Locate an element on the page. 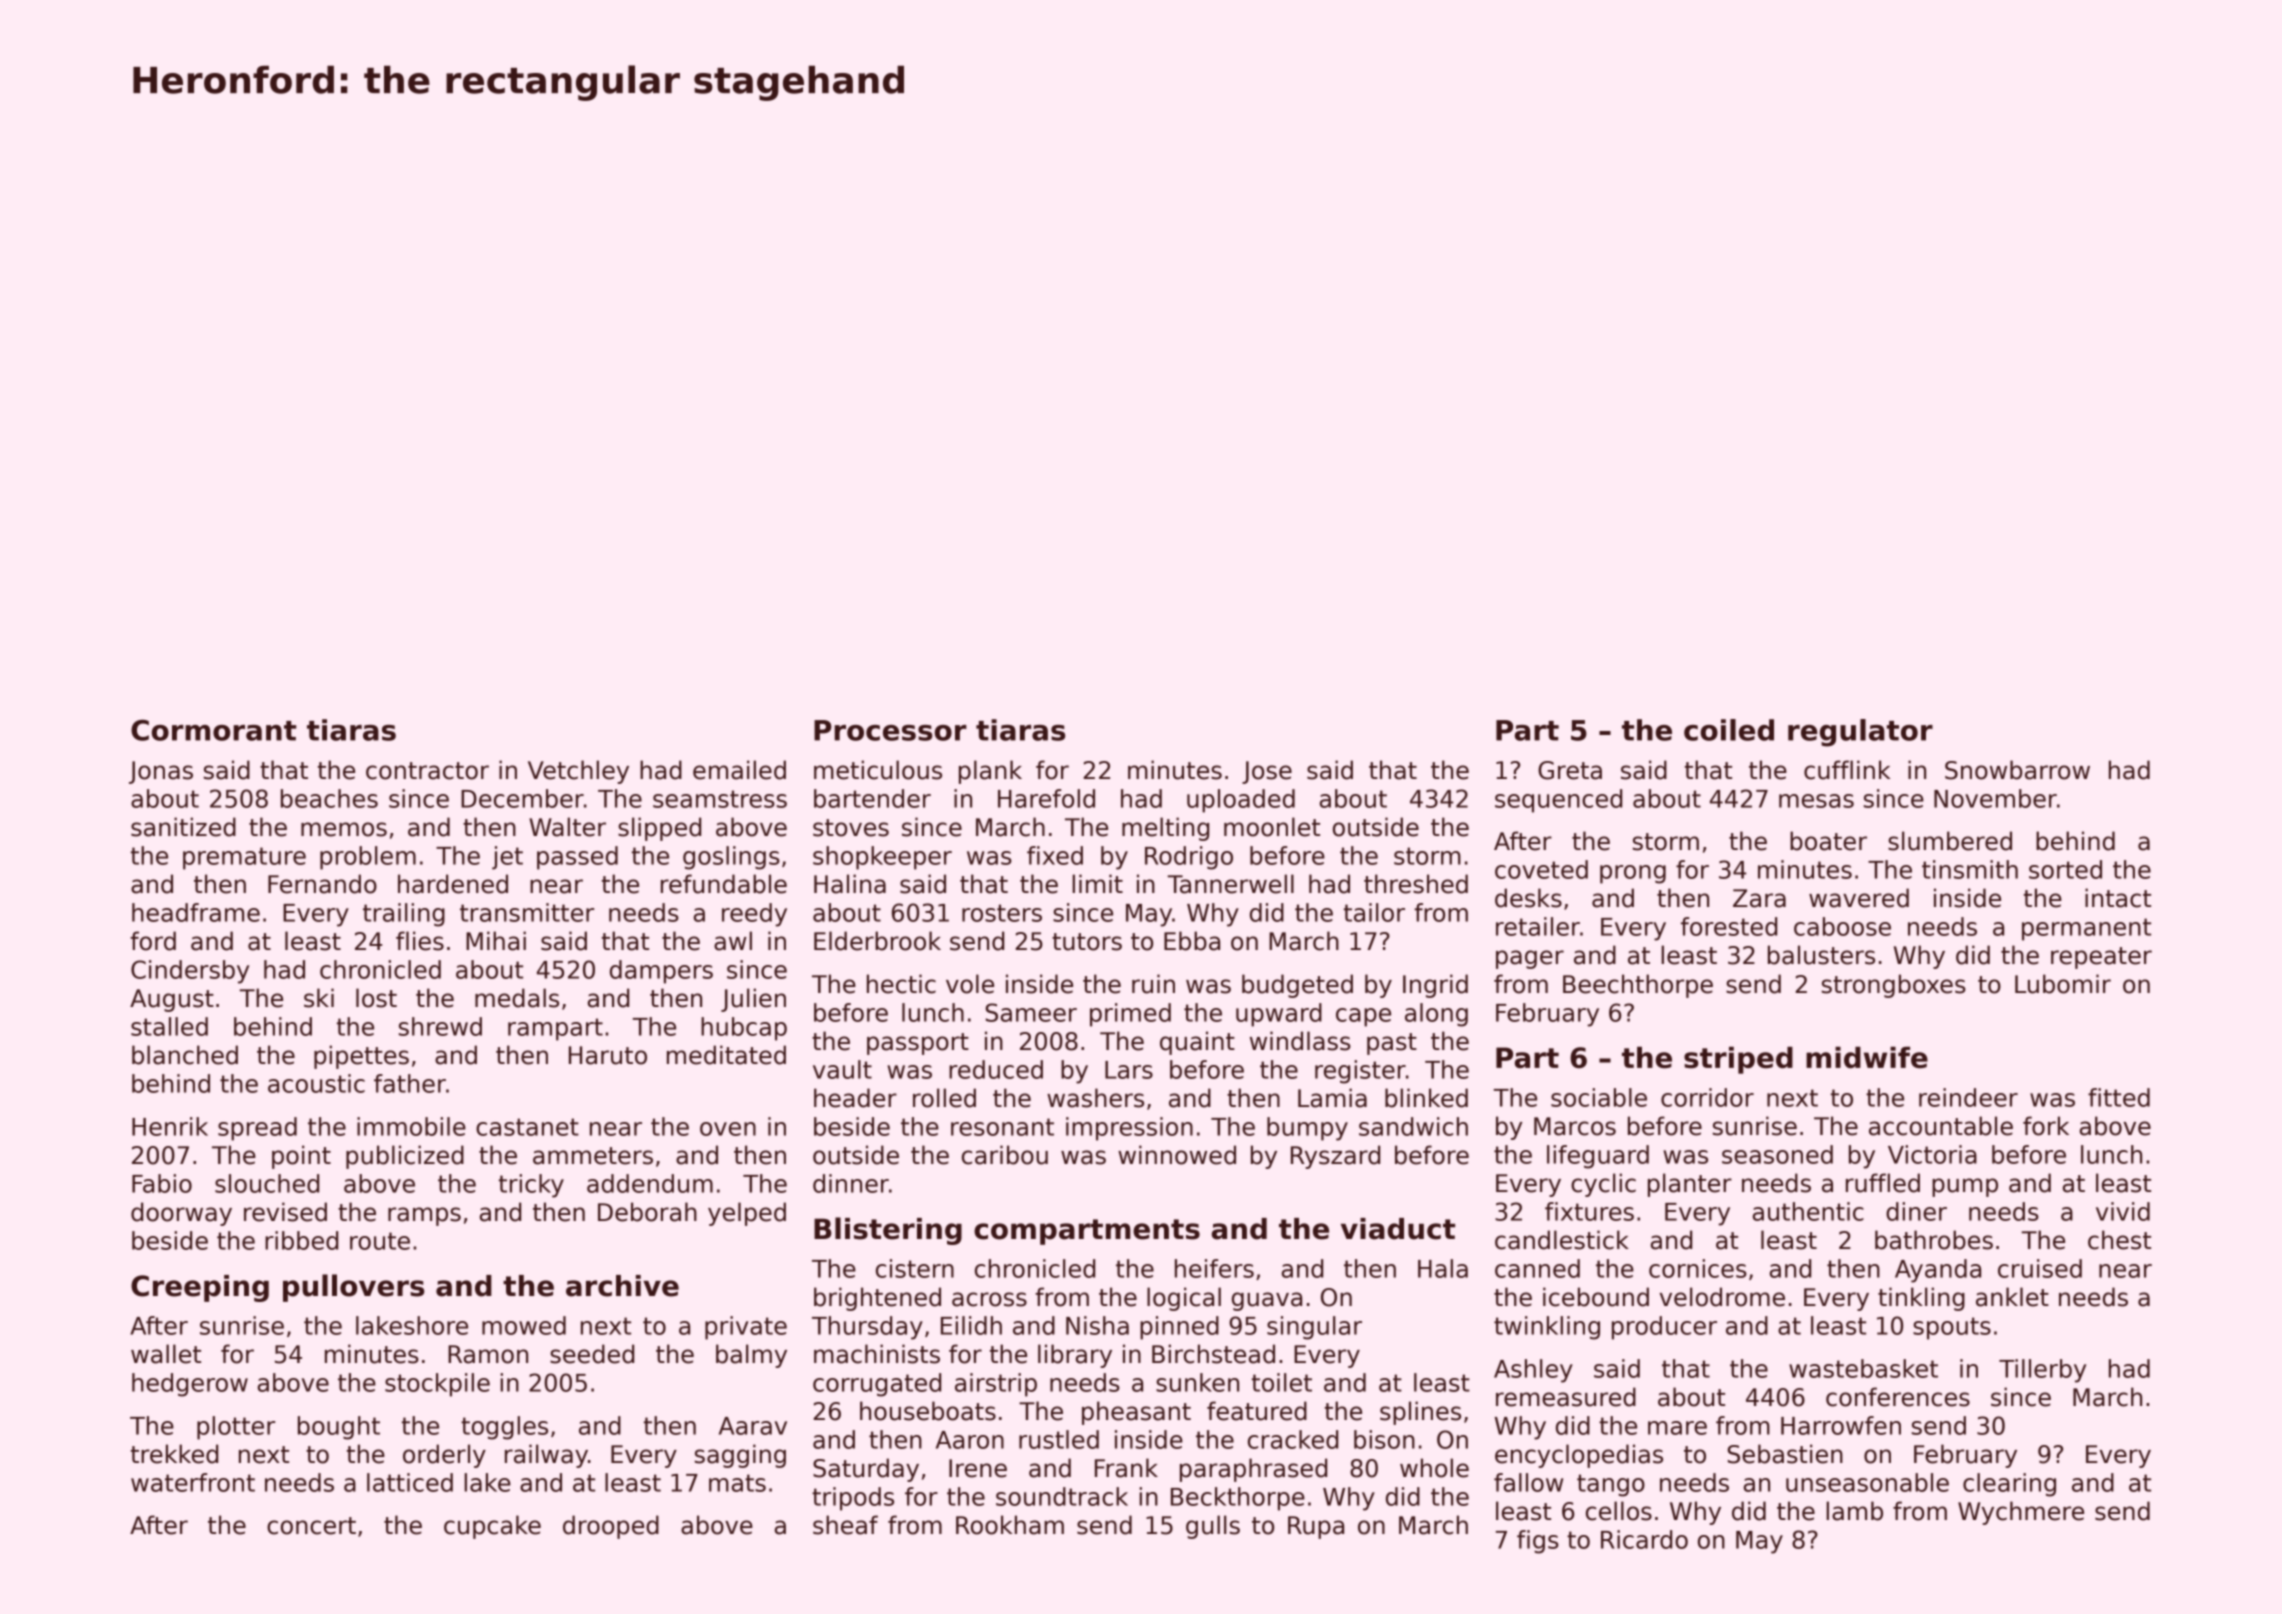  coiled is located at coordinates (1729, 730).
